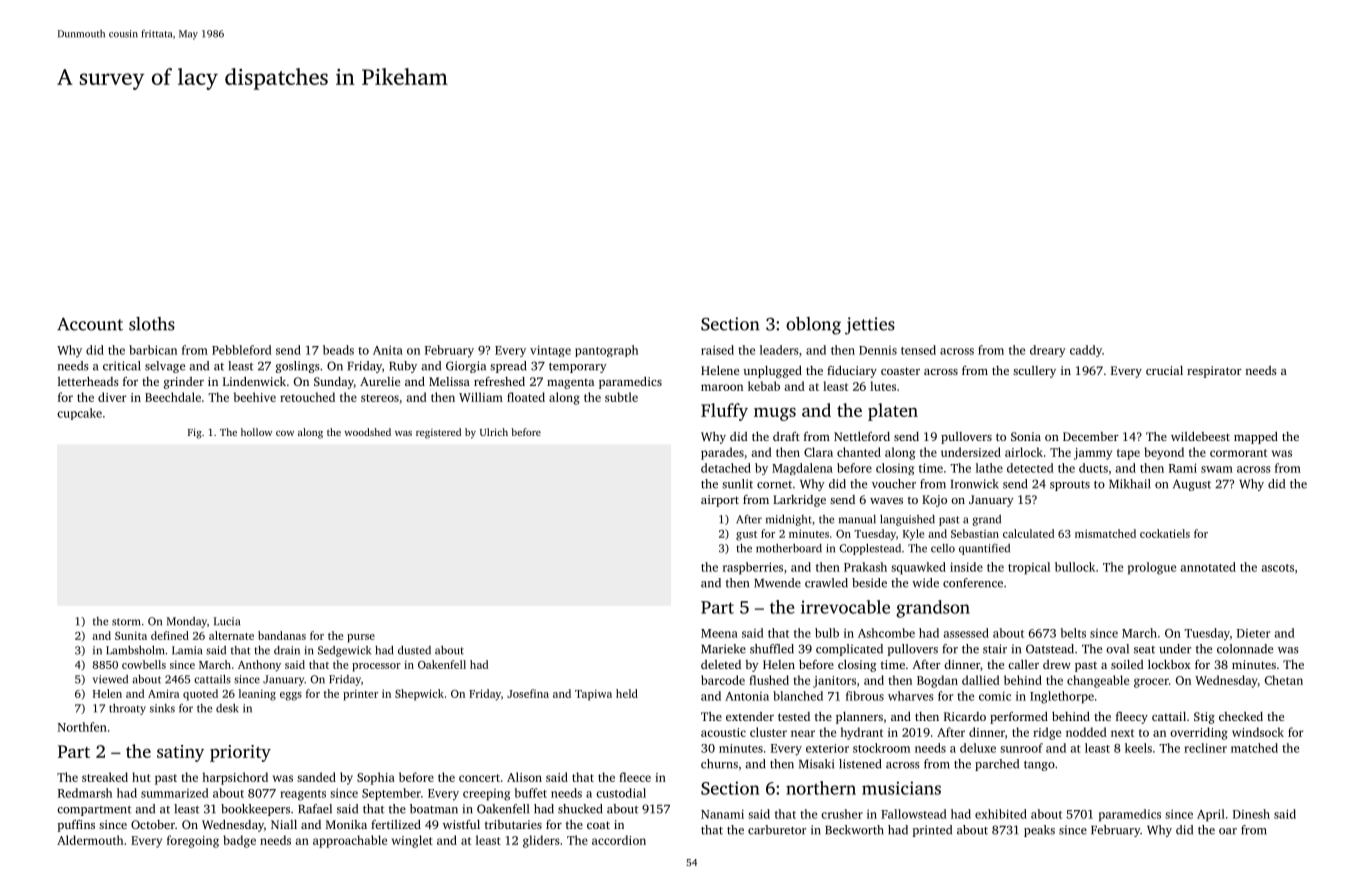  Describe the element at coordinates (777, 830) in the screenshot. I see `carburetor` at that location.
